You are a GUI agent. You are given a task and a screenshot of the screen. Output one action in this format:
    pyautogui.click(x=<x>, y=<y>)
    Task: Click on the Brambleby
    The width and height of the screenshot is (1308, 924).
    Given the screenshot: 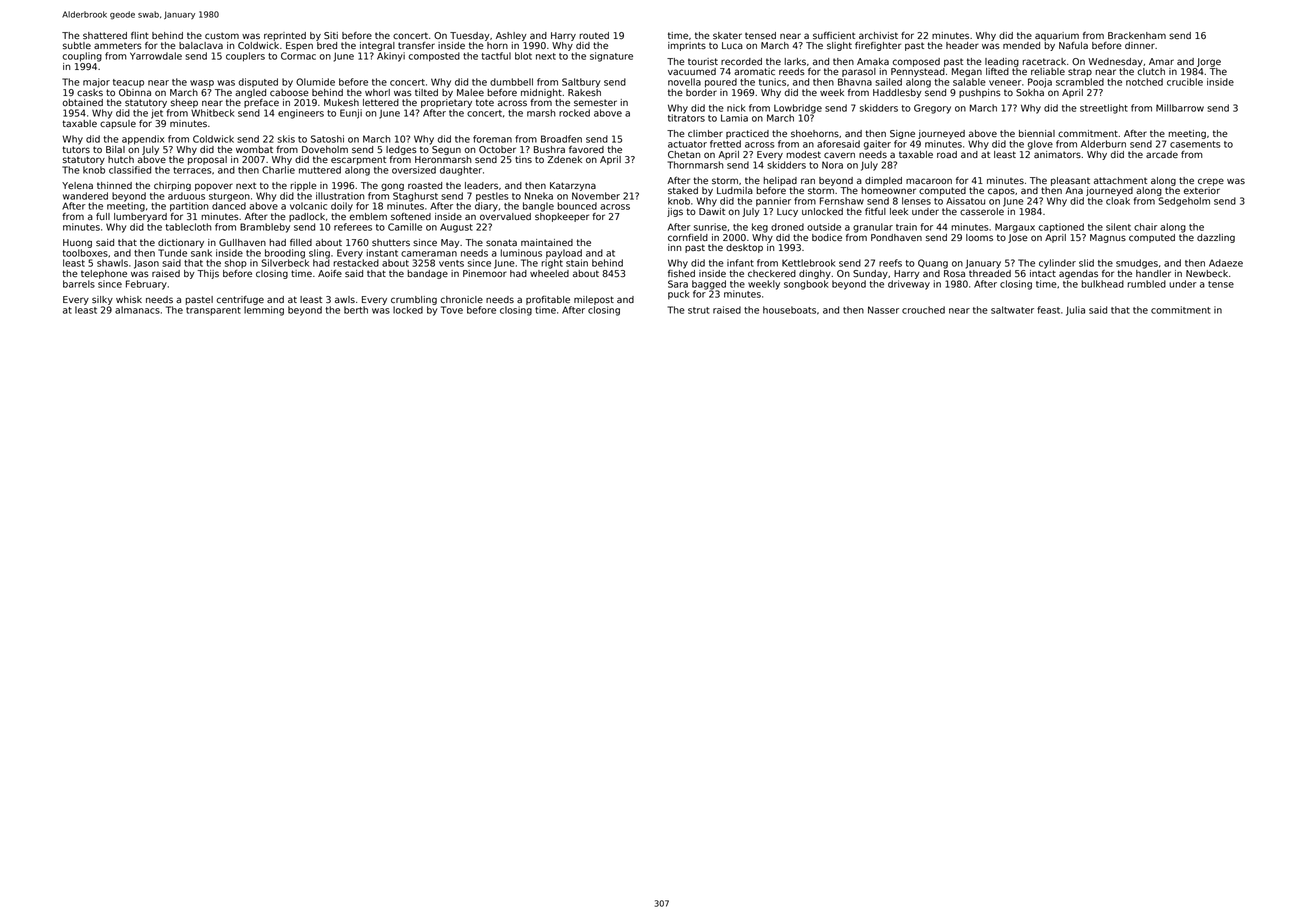 What is the action you would take?
    pyautogui.click(x=265, y=228)
